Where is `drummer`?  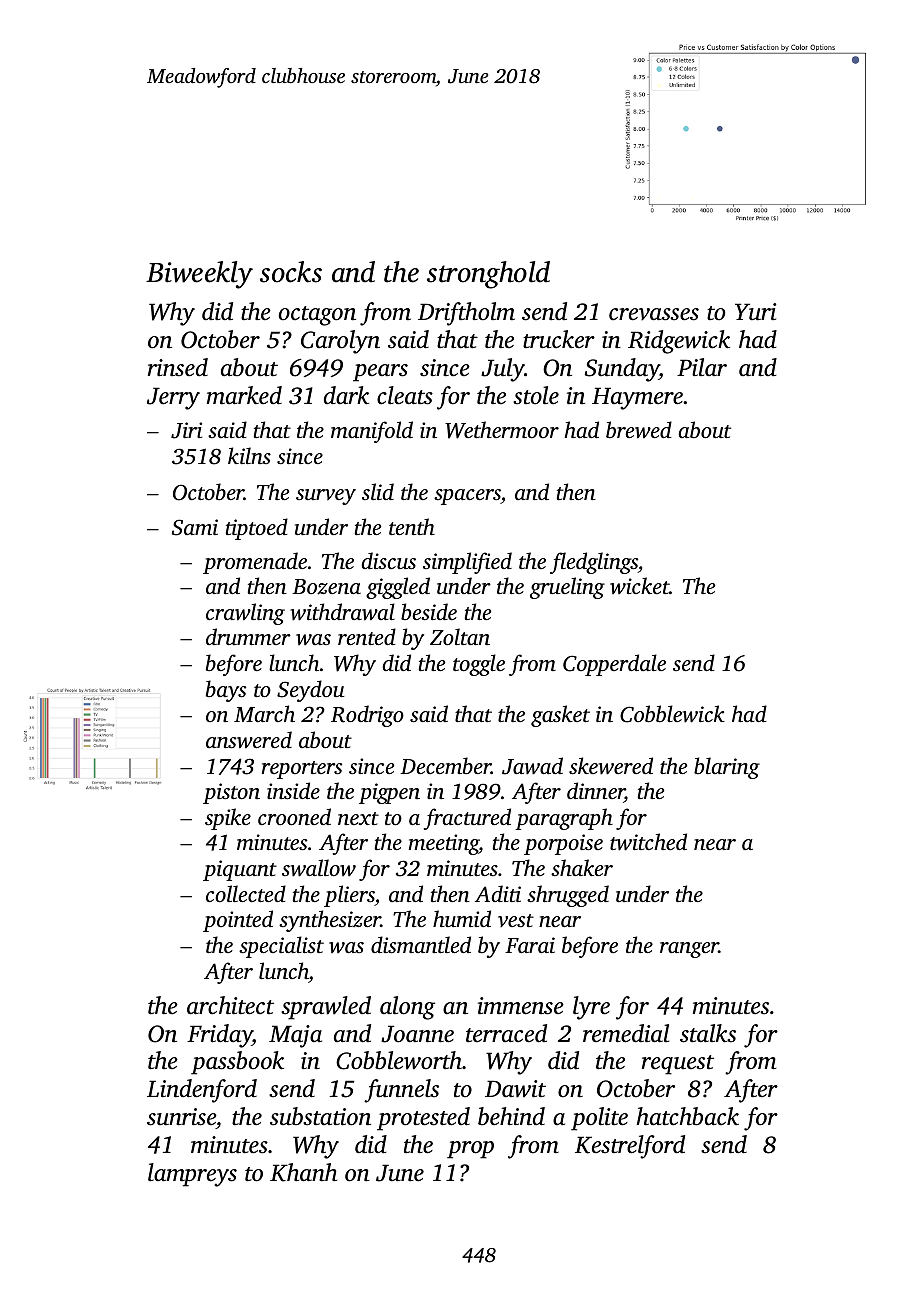 drummer is located at coordinates (248, 636).
